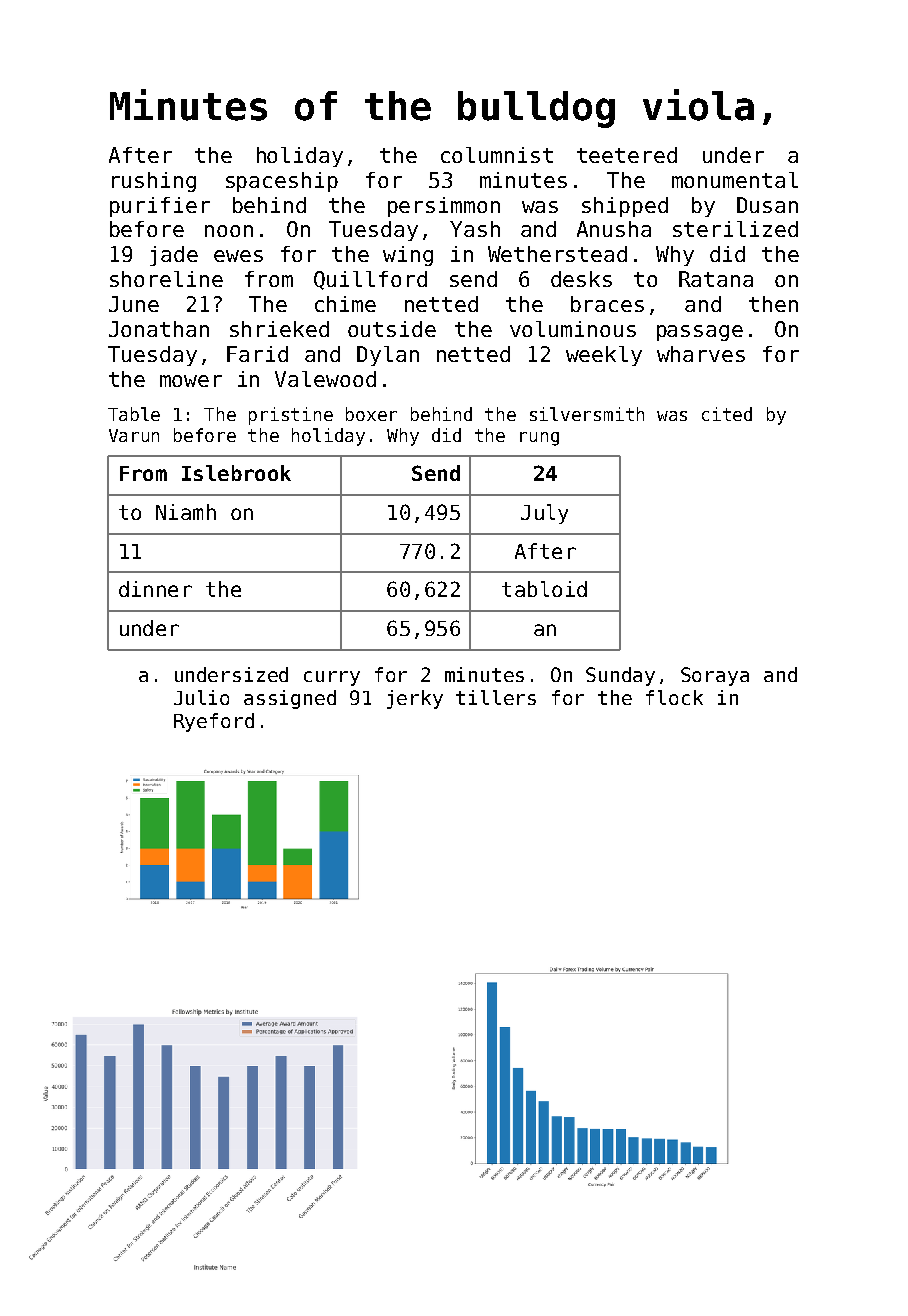  What do you see at coordinates (191, 381) in the screenshot?
I see `mower` at bounding box center [191, 381].
